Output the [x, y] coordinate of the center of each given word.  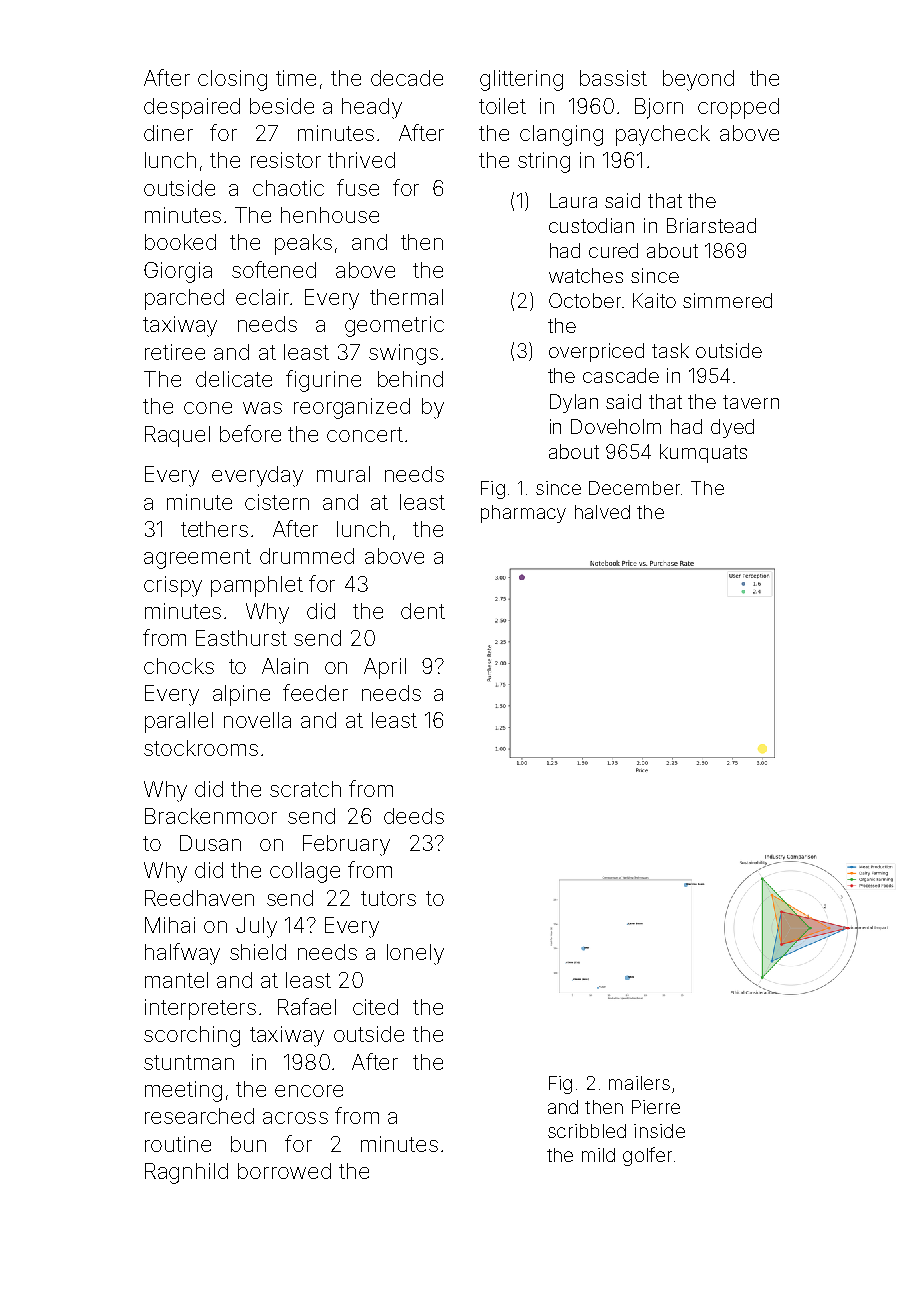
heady [372, 108]
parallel [179, 722]
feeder [315, 692]
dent [423, 611]
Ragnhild [186, 1173]
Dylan [574, 403]
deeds [414, 816]
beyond [698, 80]
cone [208, 408]
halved [602, 512]
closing [232, 80]
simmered [727, 300]
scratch [305, 789]
